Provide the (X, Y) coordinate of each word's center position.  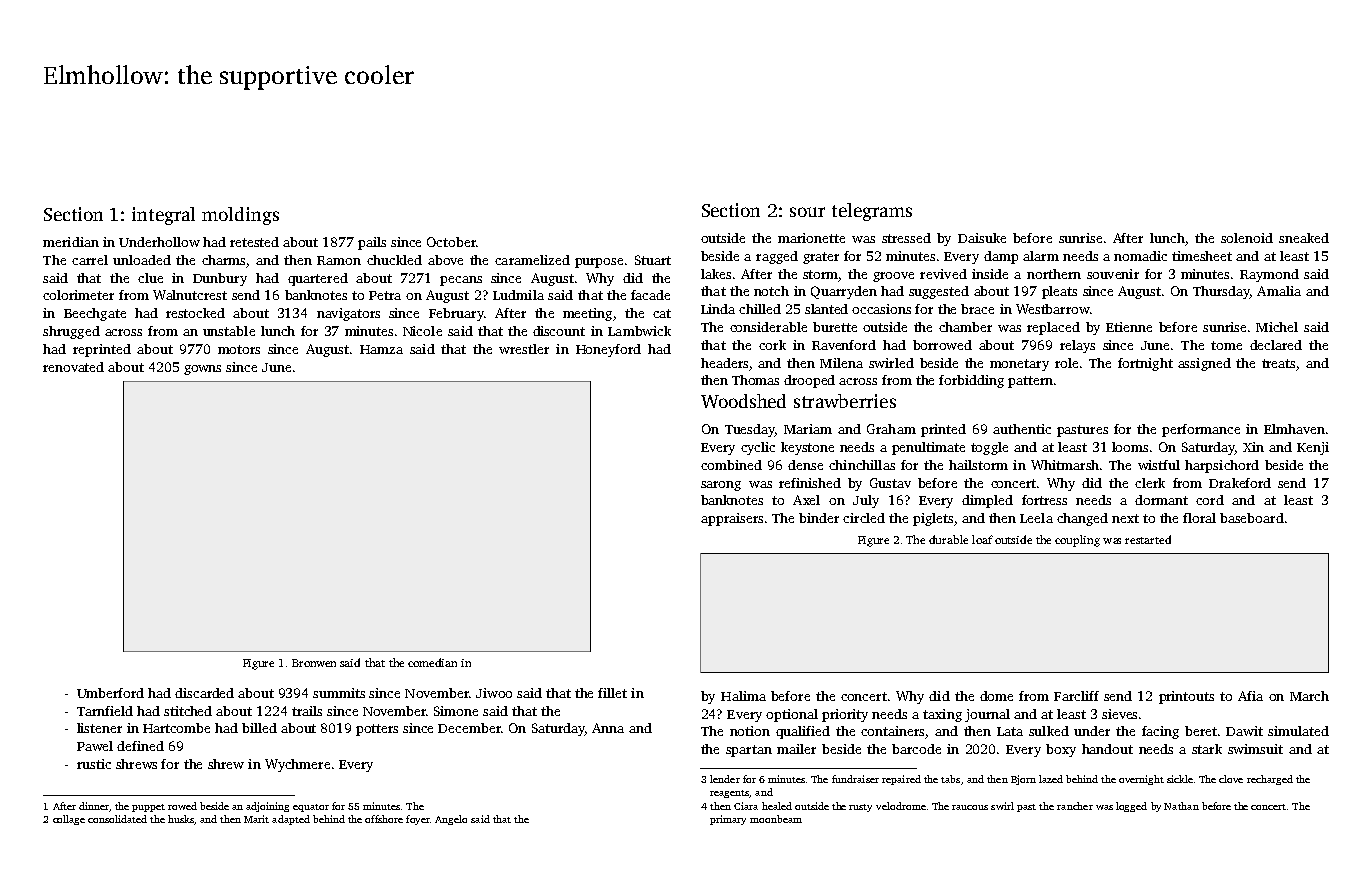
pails (372, 243)
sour (807, 212)
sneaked (1304, 238)
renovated (73, 367)
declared (1276, 345)
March (1309, 696)
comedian (432, 662)
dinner (94, 806)
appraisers (732, 519)
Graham (891, 429)
